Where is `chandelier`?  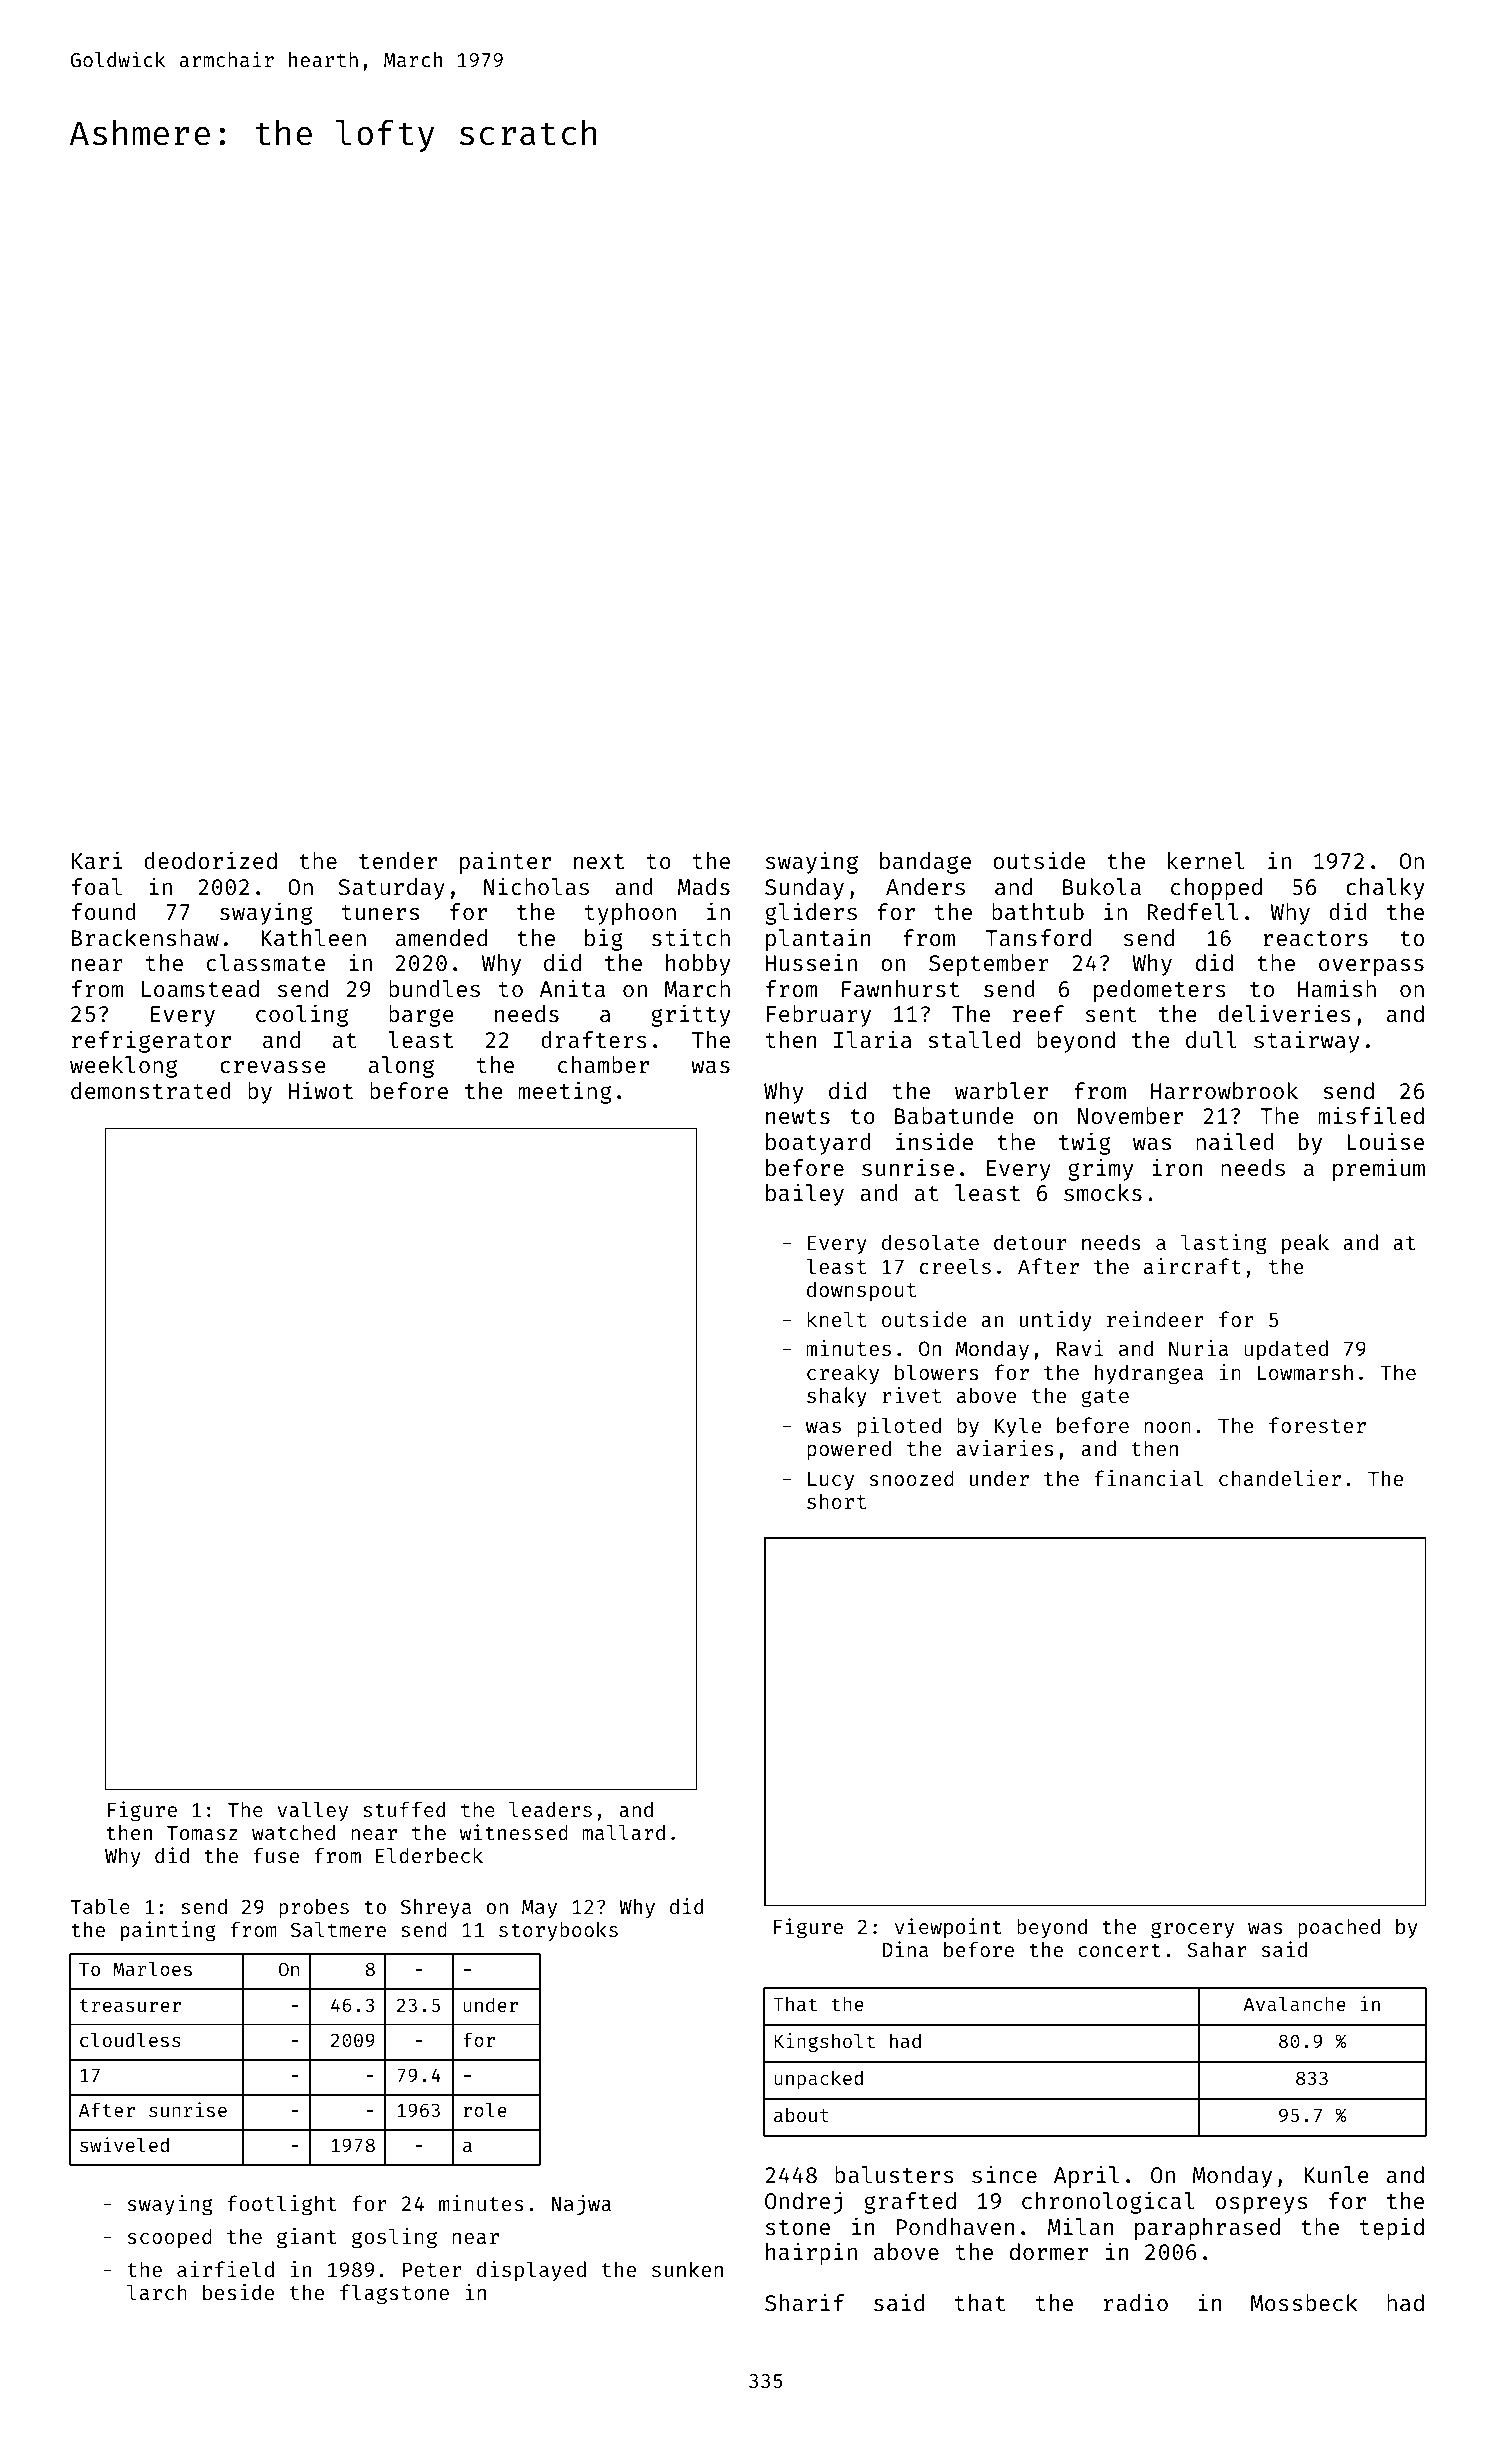
chandelier is located at coordinates (1280, 1478).
